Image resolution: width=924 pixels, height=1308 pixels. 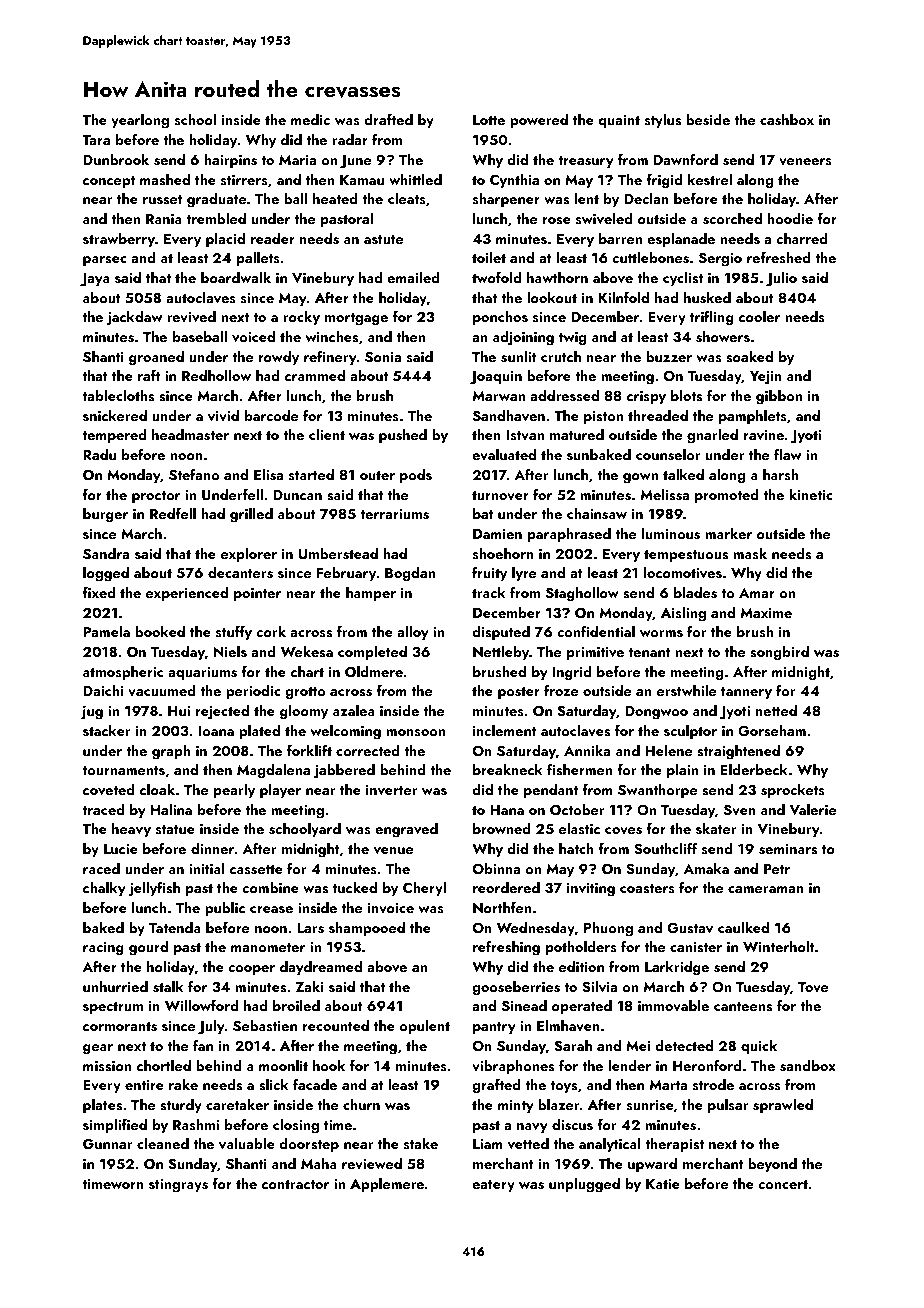 I want to click on client, so click(x=327, y=434).
